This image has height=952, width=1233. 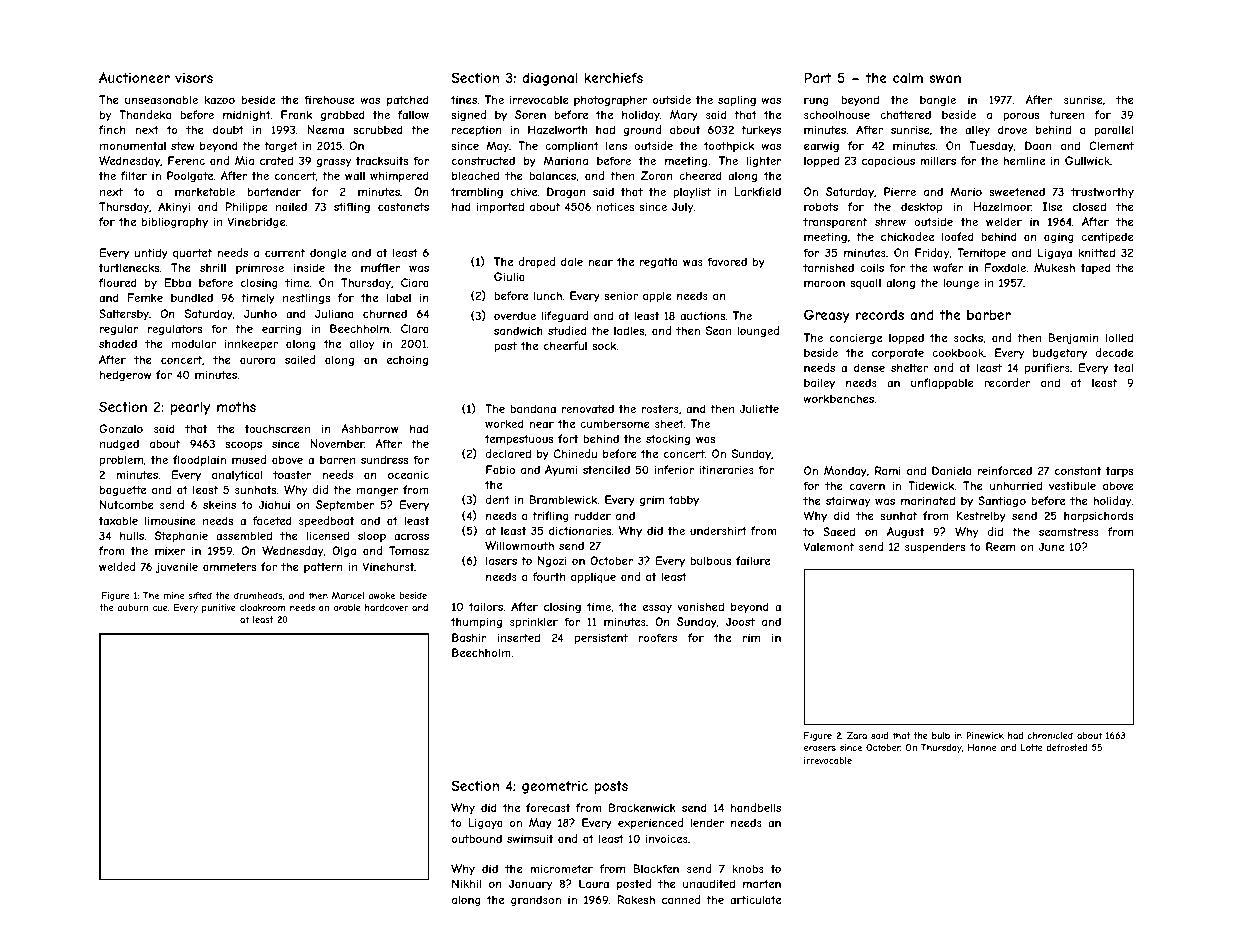 I want to click on auburn, so click(x=132, y=607).
